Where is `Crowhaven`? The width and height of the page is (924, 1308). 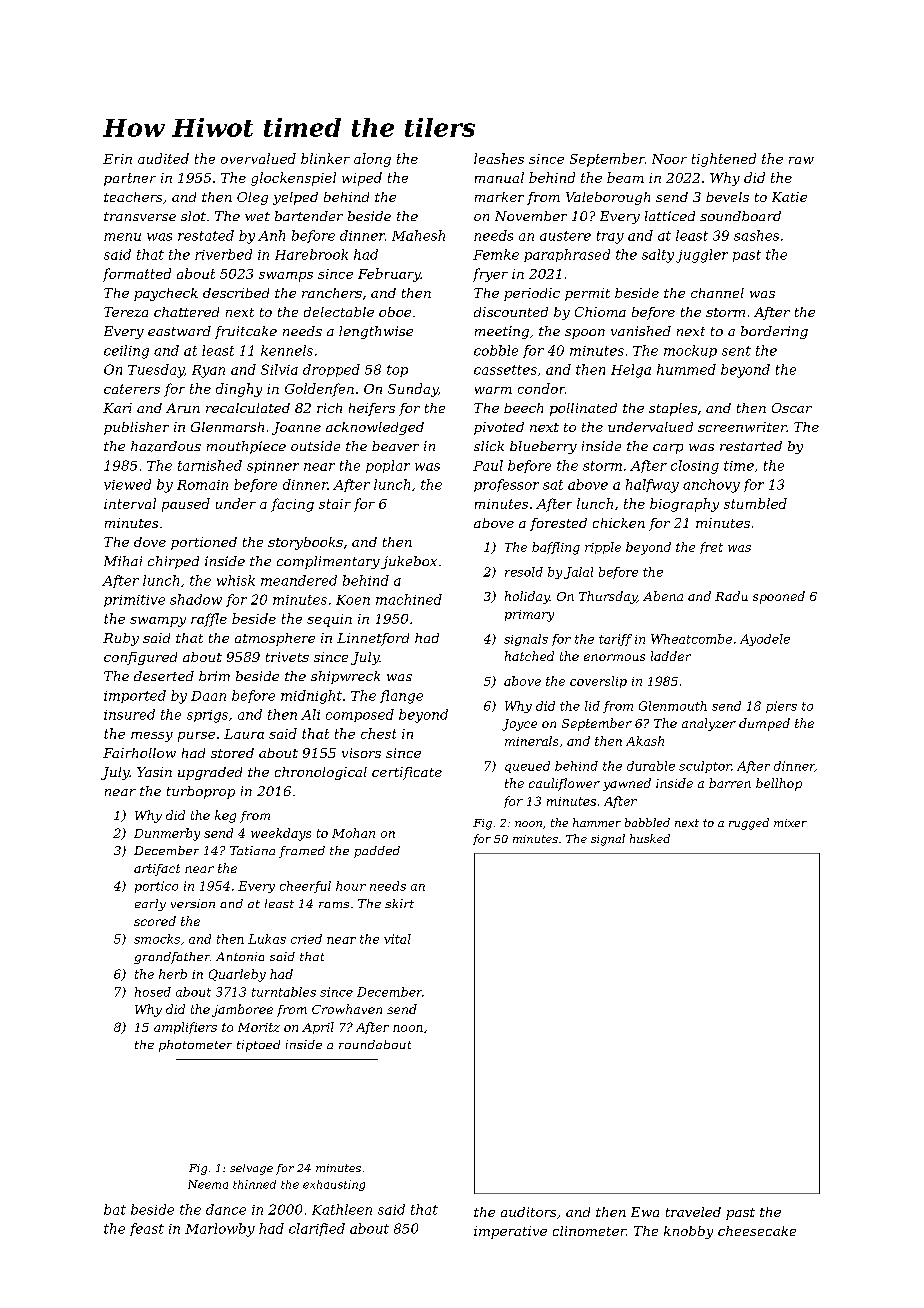
Crowhaven is located at coordinates (347, 1009).
